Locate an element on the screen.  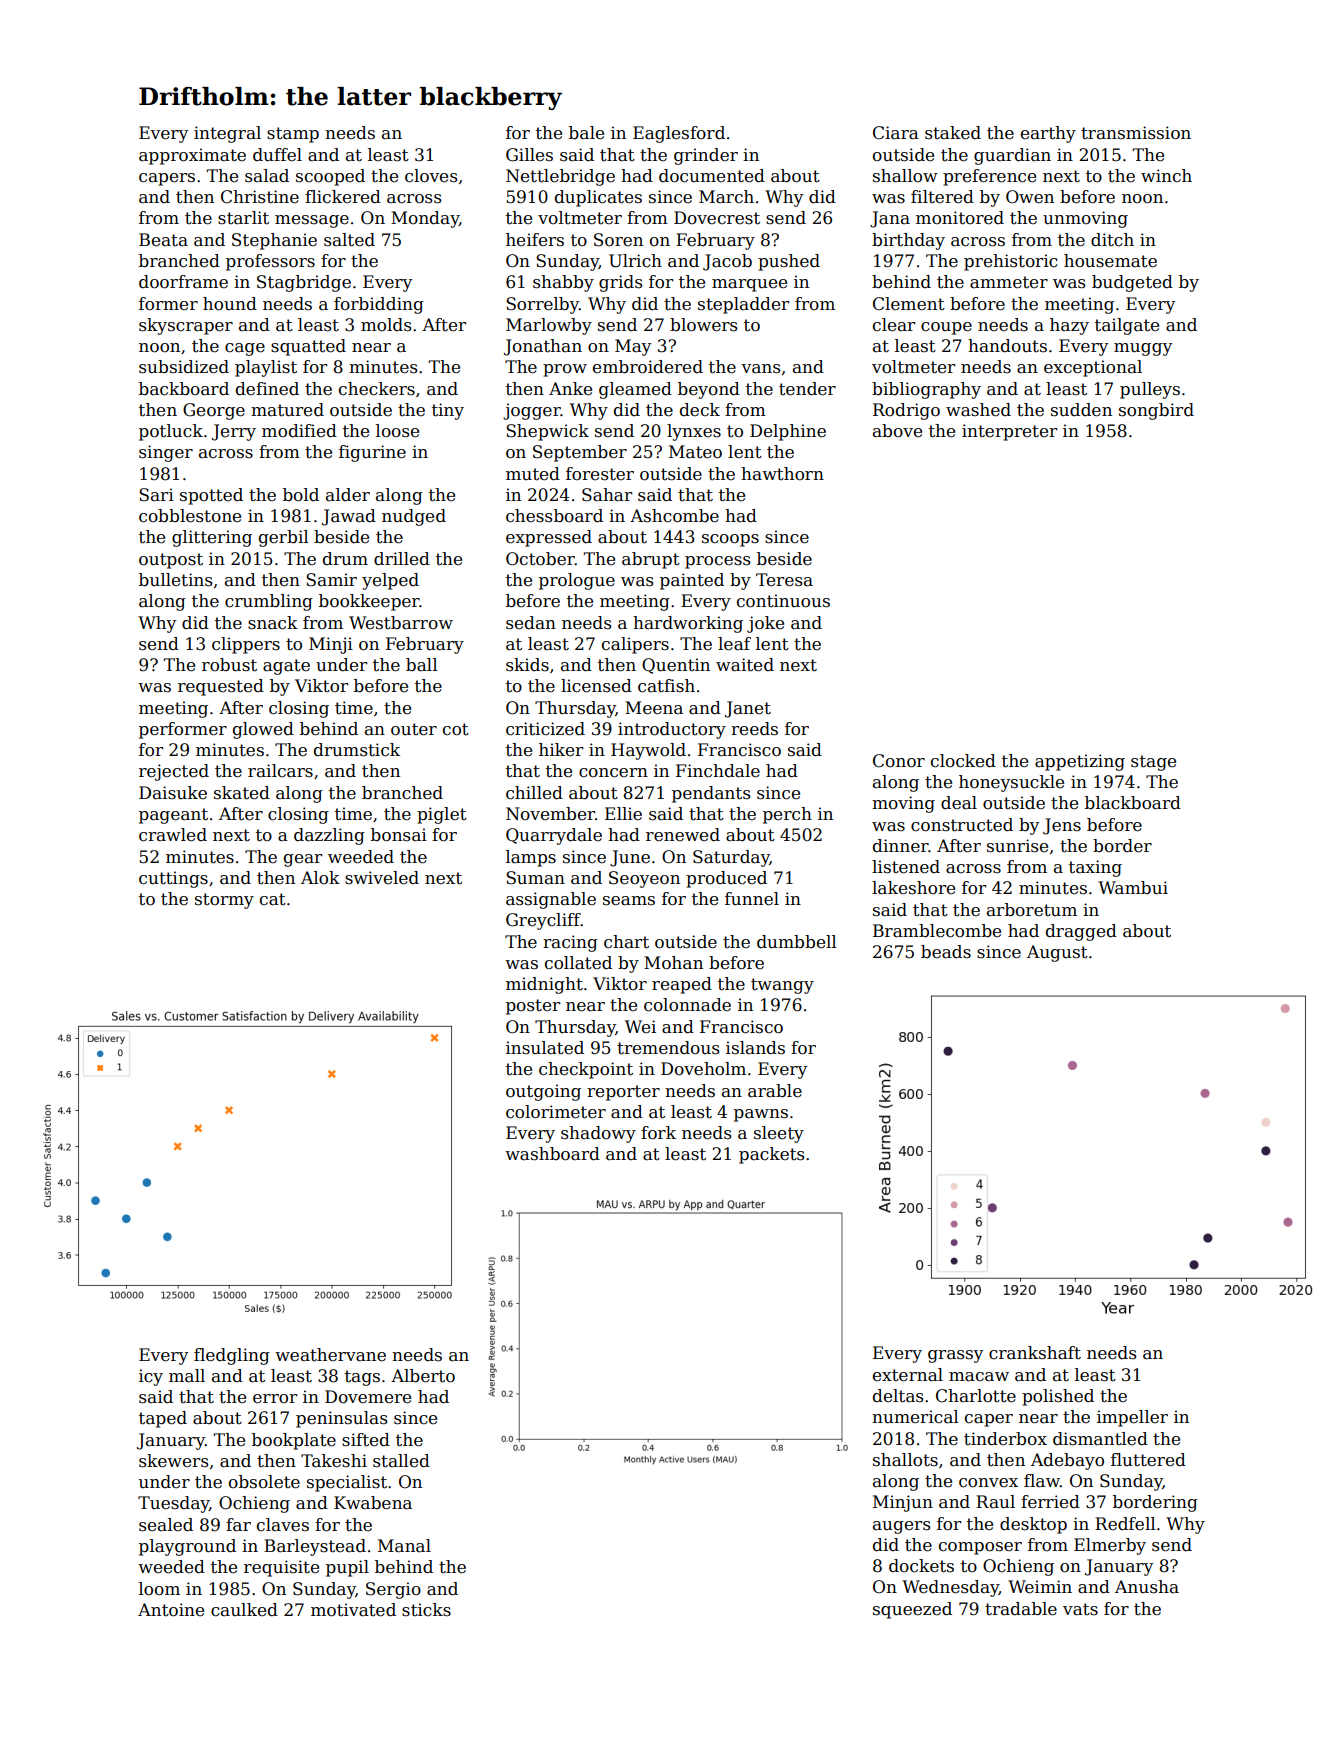
squeezed is located at coordinates (912, 1610).
